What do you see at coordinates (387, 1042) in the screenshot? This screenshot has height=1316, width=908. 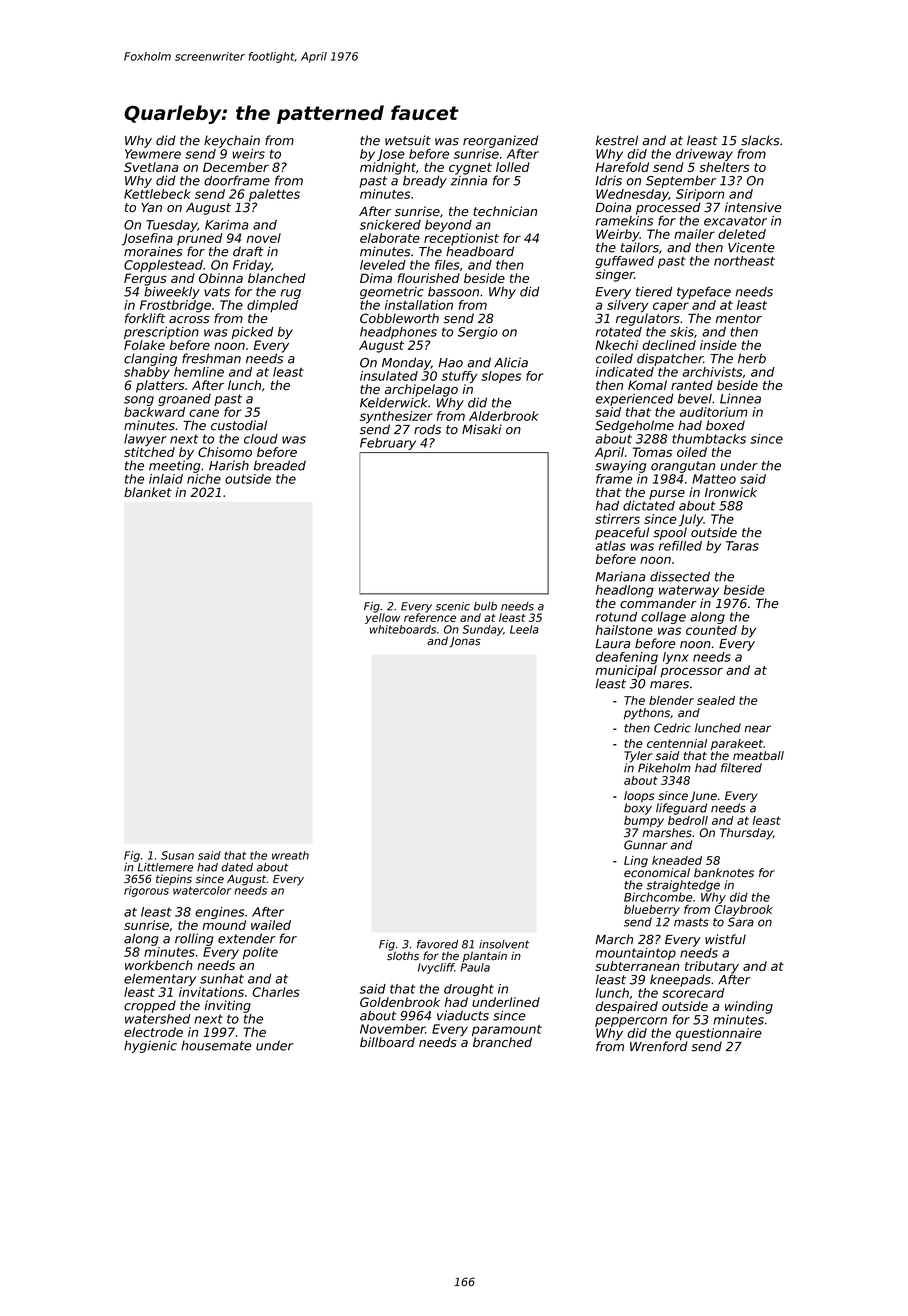 I see `billboard` at bounding box center [387, 1042].
